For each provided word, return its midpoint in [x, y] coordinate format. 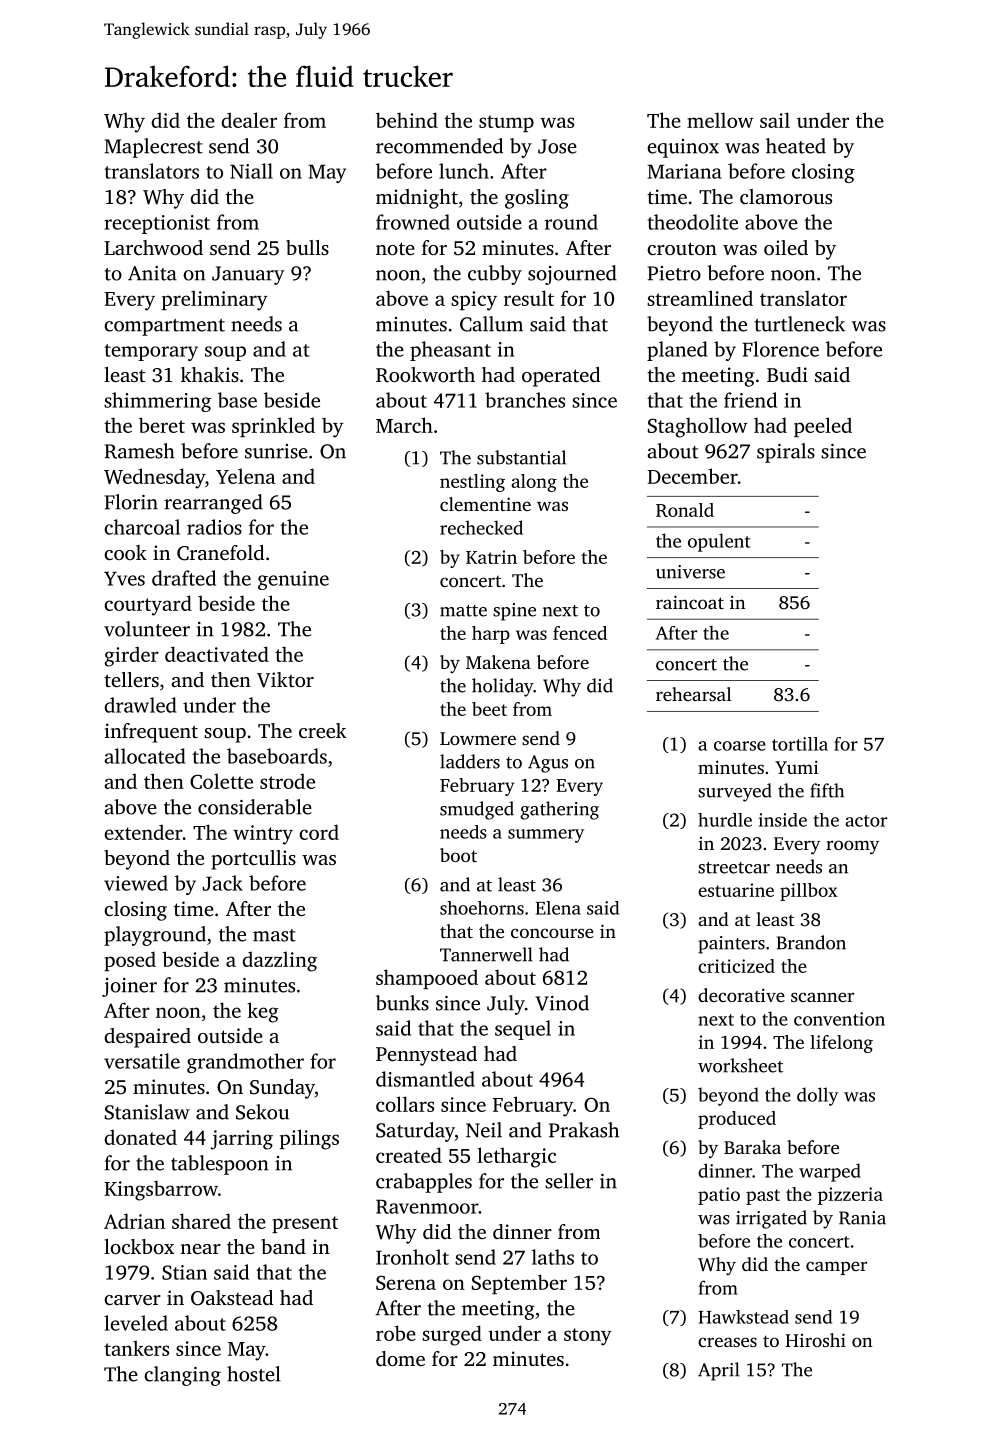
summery [546, 836]
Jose [557, 146]
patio [719, 1196]
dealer [249, 120]
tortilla [800, 744]
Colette [221, 781]
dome [400, 1358]
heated [796, 146]
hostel [254, 1374]
